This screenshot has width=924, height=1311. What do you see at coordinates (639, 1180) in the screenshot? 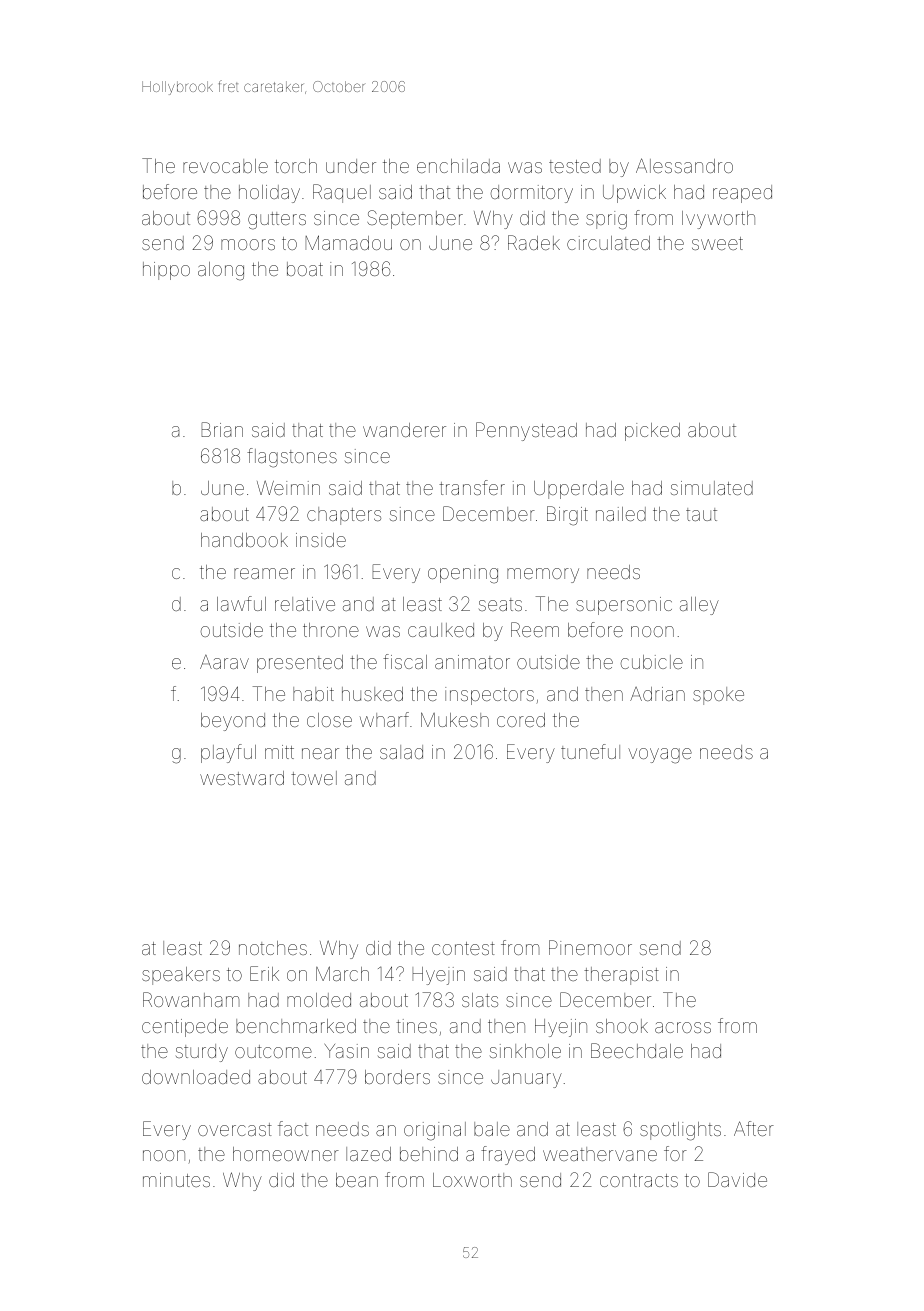
I see `contracts` at bounding box center [639, 1180].
